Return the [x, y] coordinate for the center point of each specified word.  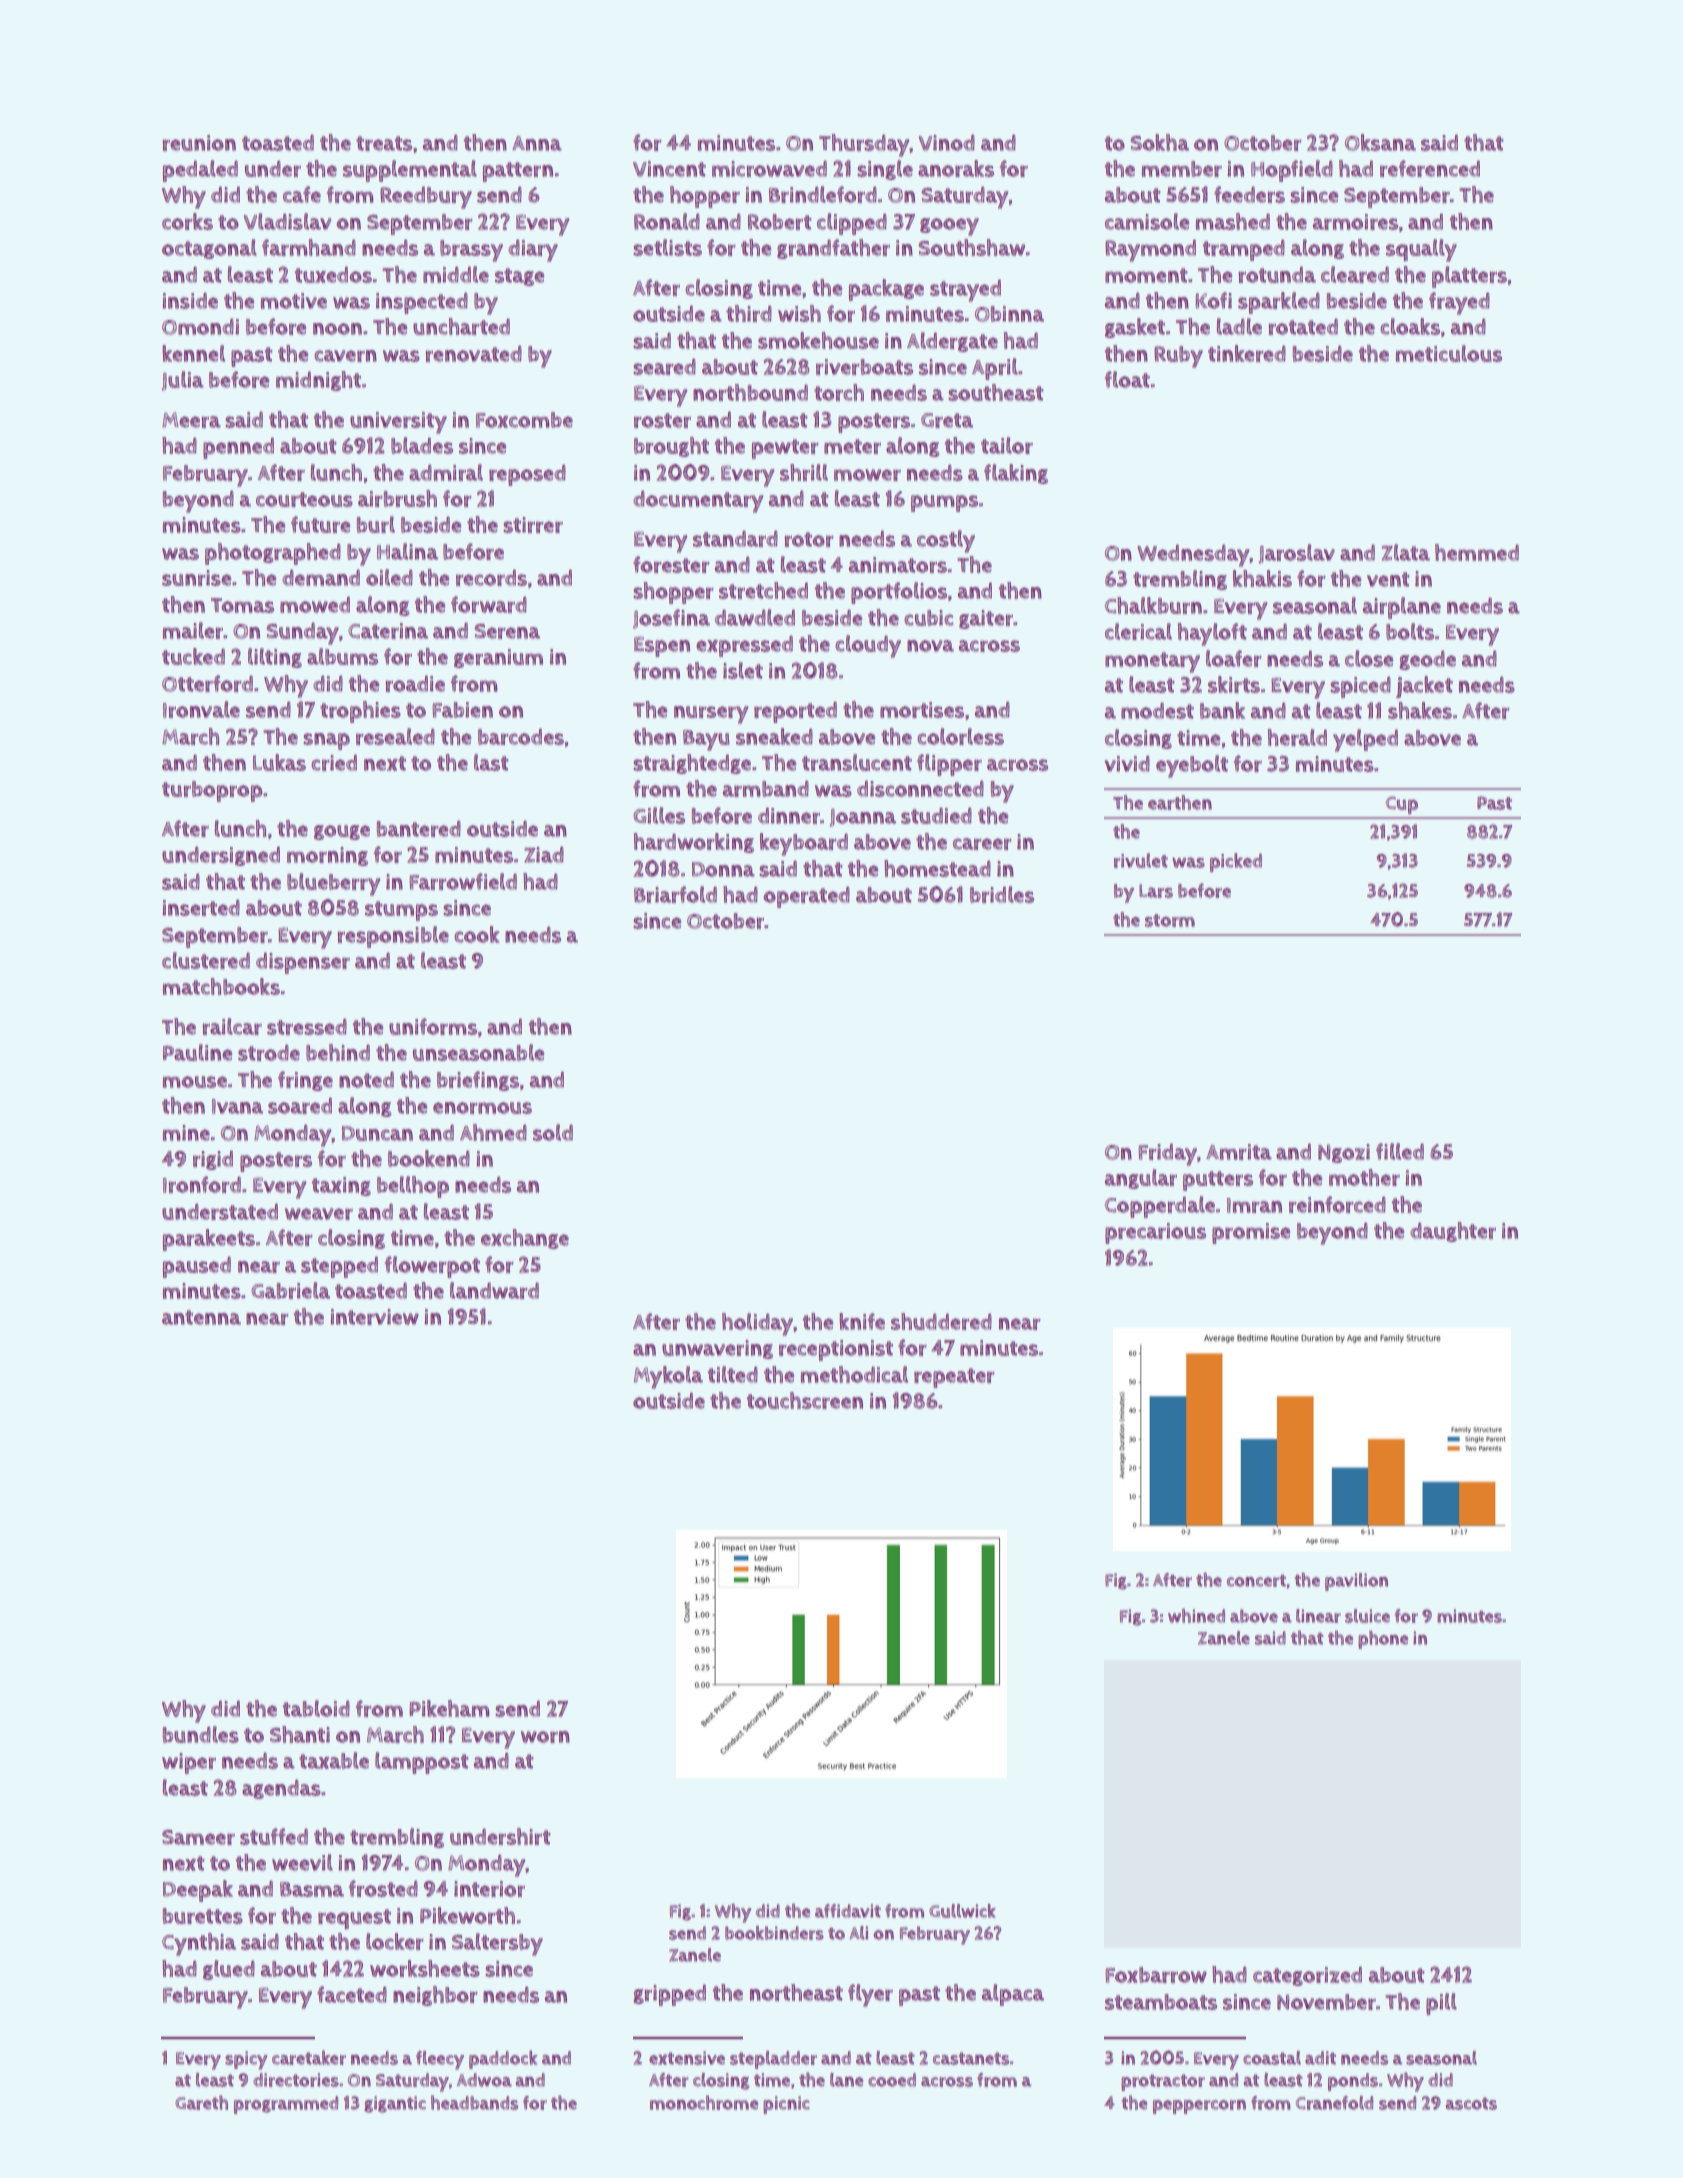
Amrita [1239, 1152]
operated [806, 897]
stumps [401, 911]
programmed [286, 2105]
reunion [199, 143]
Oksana [1380, 142]
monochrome [704, 2102]
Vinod [947, 143]
